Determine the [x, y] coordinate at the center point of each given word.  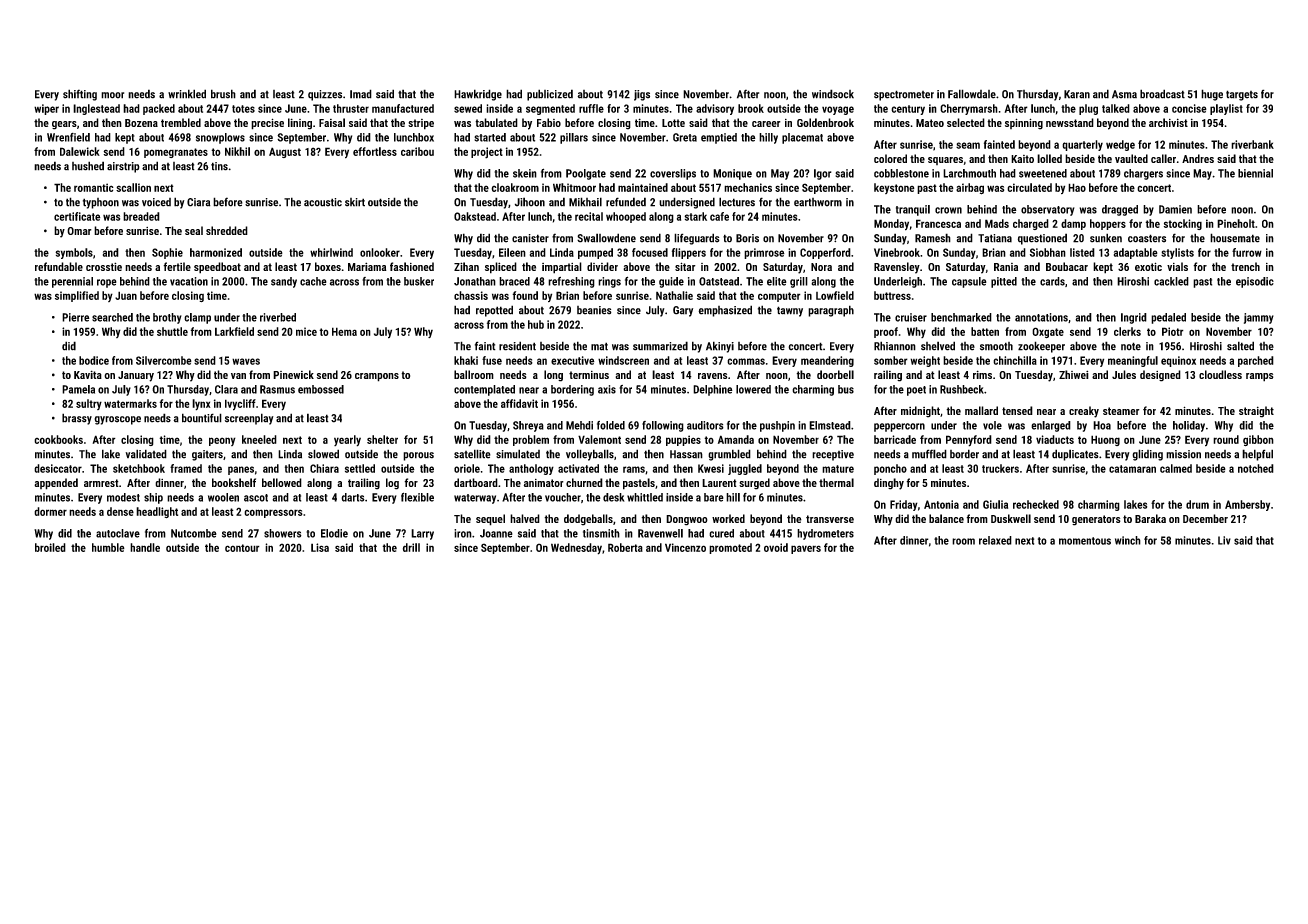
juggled [745, 469]
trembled [181, 122]
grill [799, 282]
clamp [197, 318]
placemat [802, 138]
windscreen [623, 360]
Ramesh [933, 238]
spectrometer [904, 95]
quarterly [1082, 145]
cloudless [1220, 374]
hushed [88, 166]
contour [242, 548]
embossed [321, 389]
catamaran [1132, 469]
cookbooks [58, 439]
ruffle [591, 108]
